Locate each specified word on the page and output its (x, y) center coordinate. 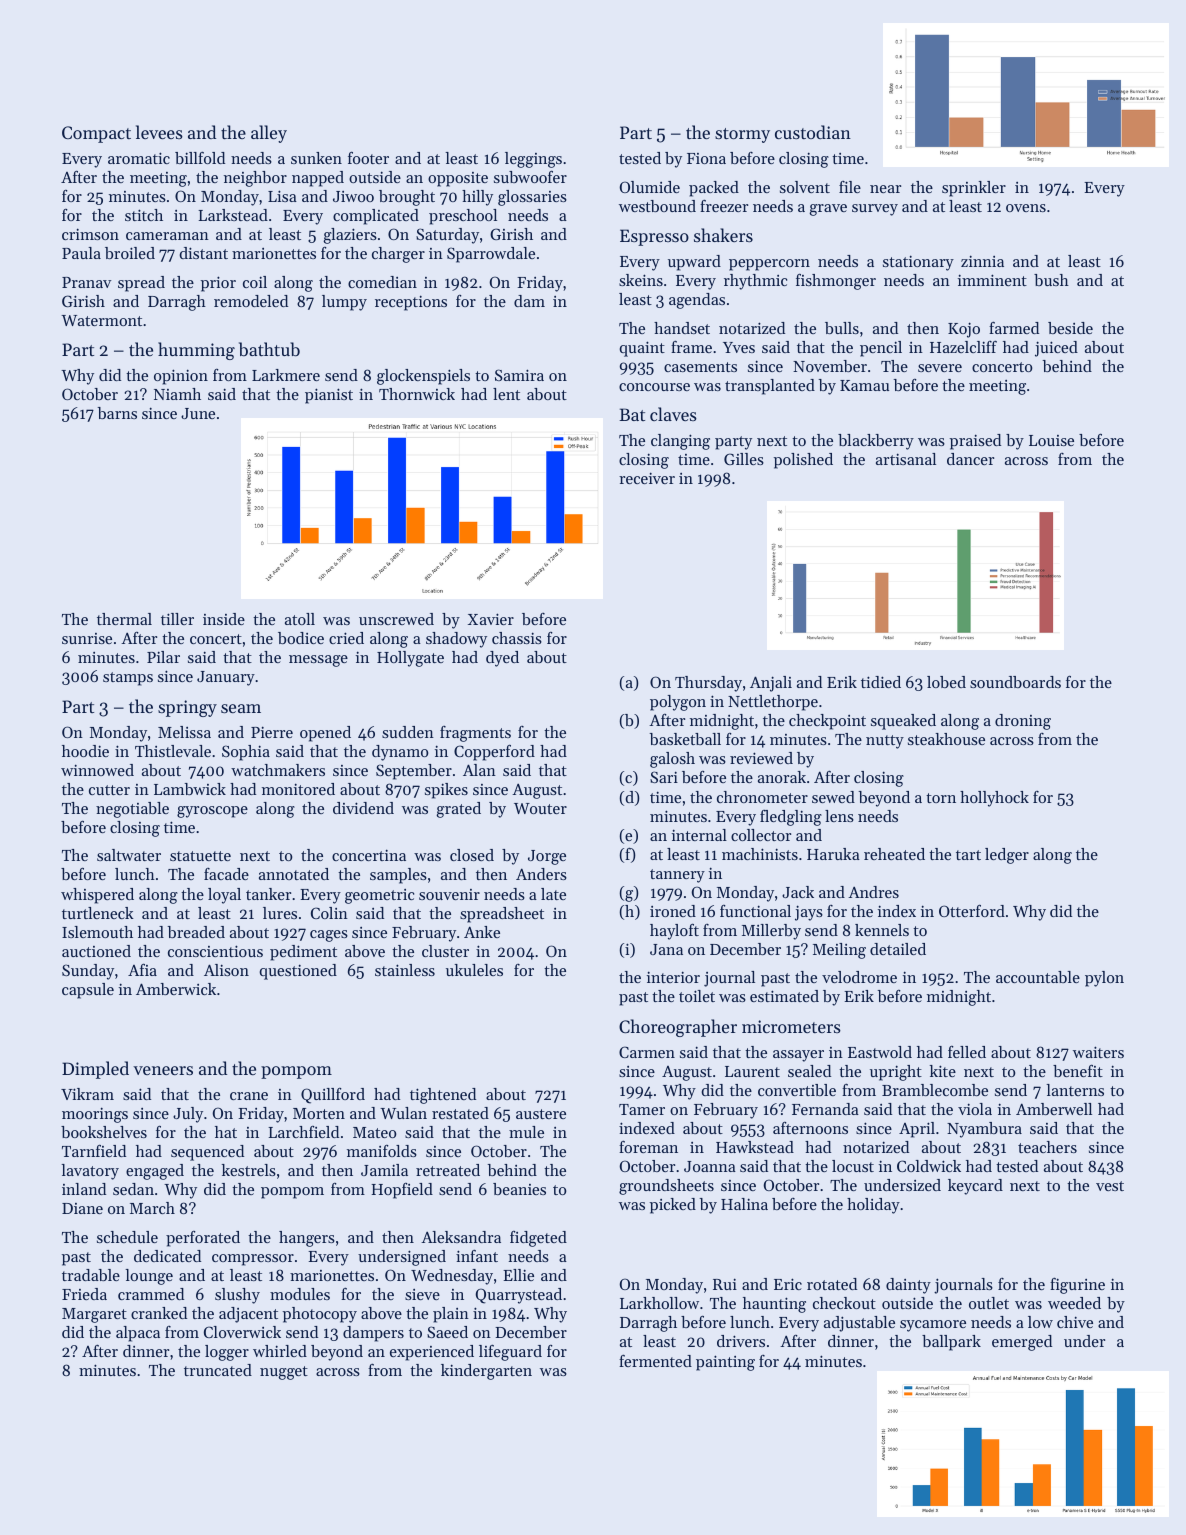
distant (203, 253)
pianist (329, 396)
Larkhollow (659, 1303)
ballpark (951, 1343)
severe (940, 368)
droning (1023, 722)
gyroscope (212, 812)
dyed (502, 659)
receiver (647, 478)
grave (828, 210)
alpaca (138, 1334)
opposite (458, 179)
